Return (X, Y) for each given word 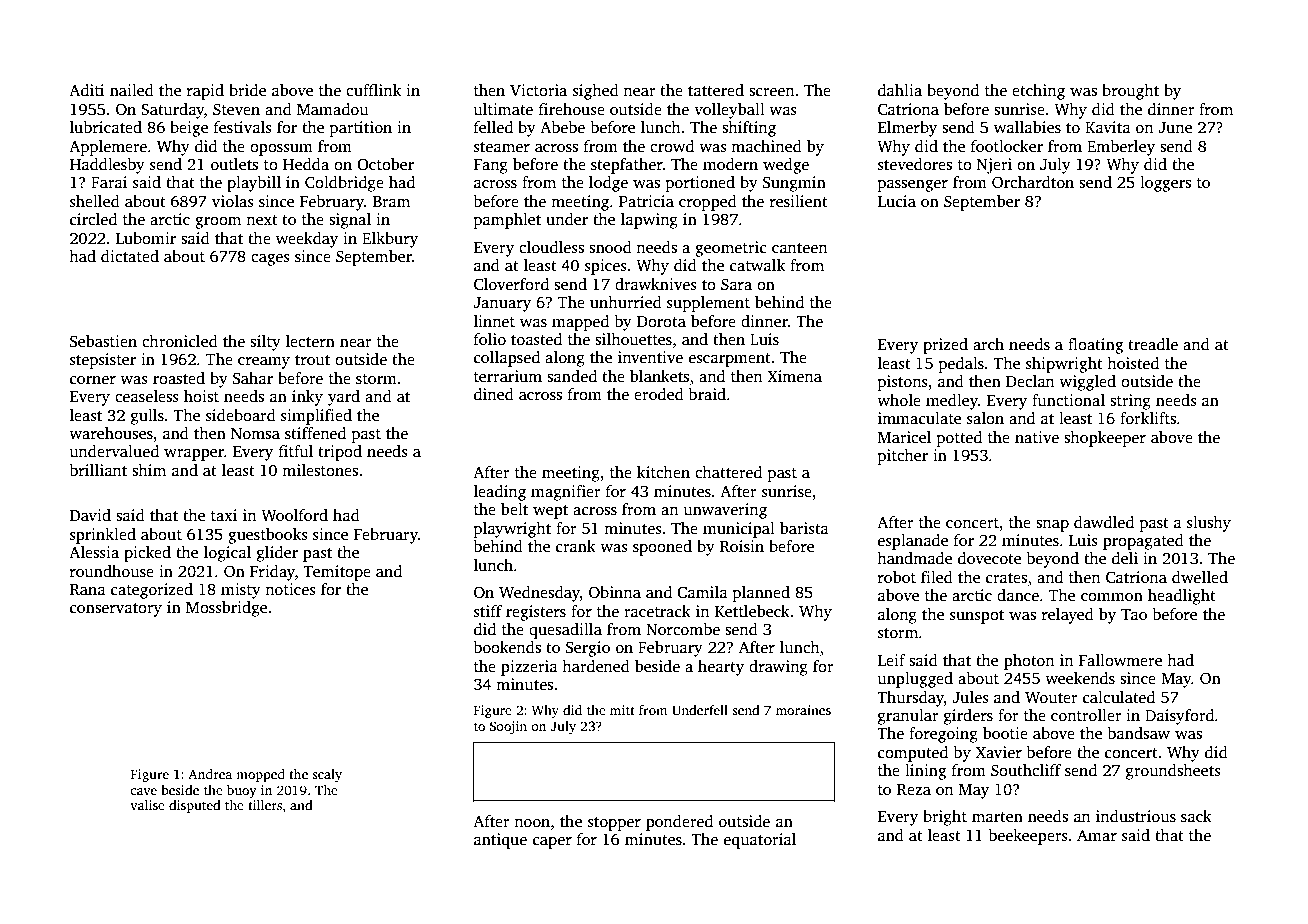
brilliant (98, 470)
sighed (596, 92)
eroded (659, 394)
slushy (1209, 524)
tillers (265, 805)
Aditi (86, 90)
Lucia (897, 201)
